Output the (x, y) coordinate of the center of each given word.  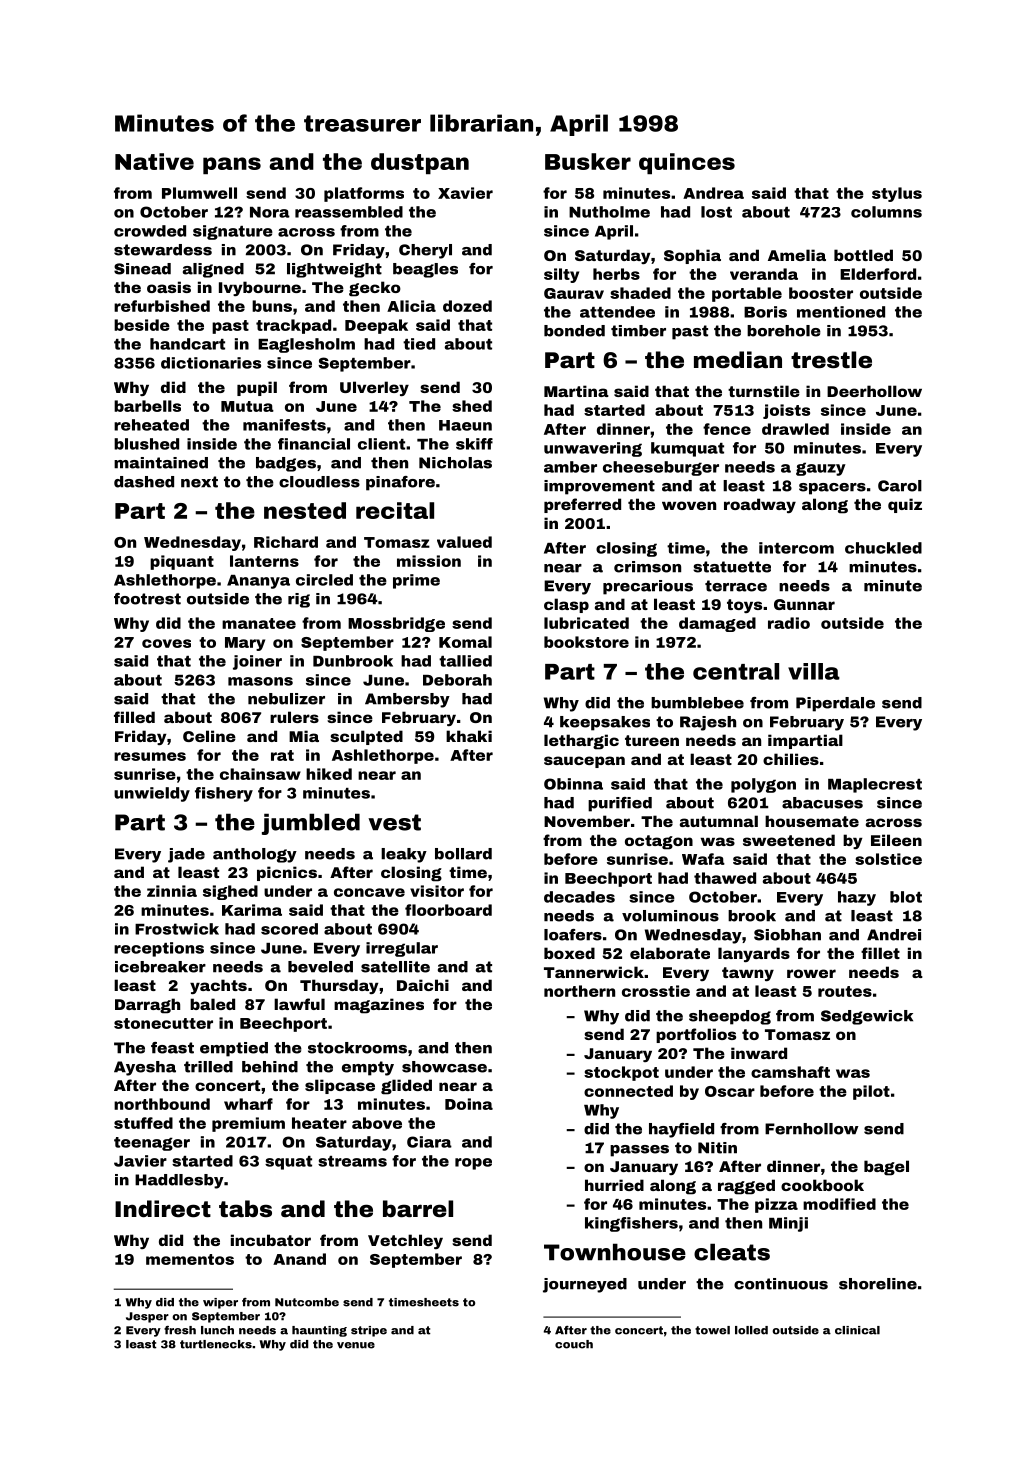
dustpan (420, 163)
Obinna (573, 784)
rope (473, 1164)
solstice (888, 859)
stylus (897, 194)
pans (232, 165)
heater (319, 1123)
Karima (252, 910)
